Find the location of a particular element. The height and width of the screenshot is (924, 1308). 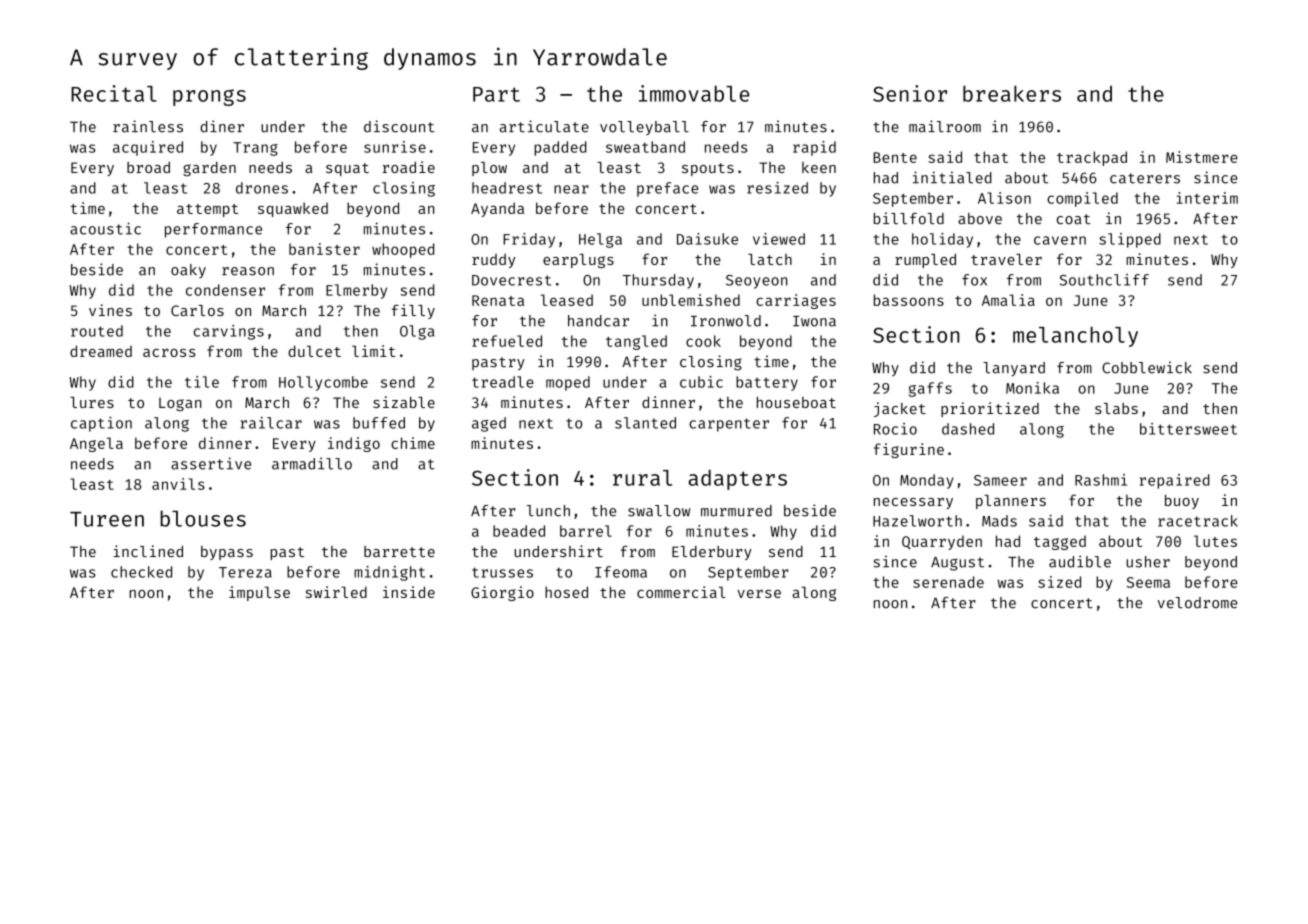

Sameer is located at coordinates (1000, 480).
